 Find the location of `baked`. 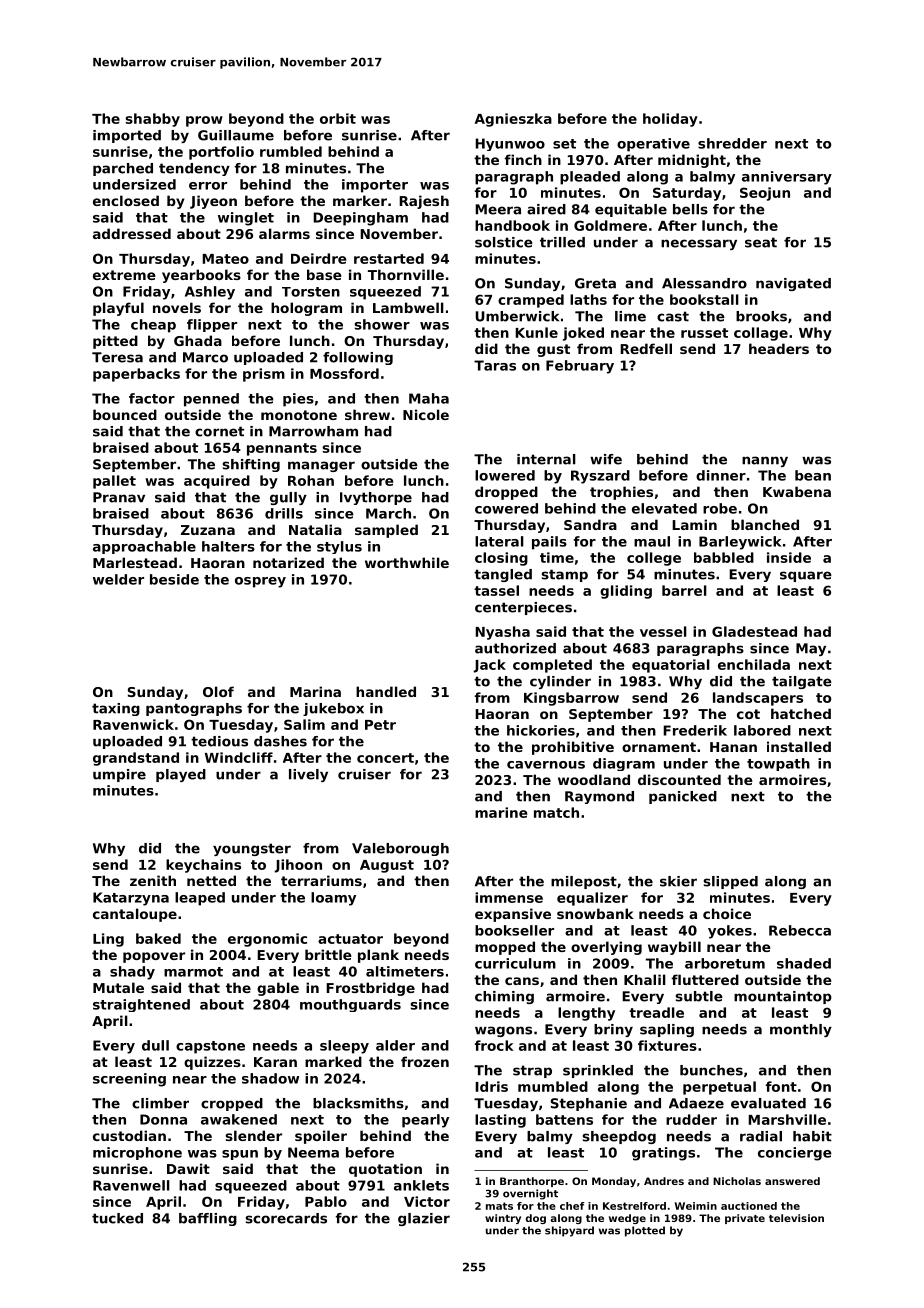

baked is located at coordinates (158, 938).
